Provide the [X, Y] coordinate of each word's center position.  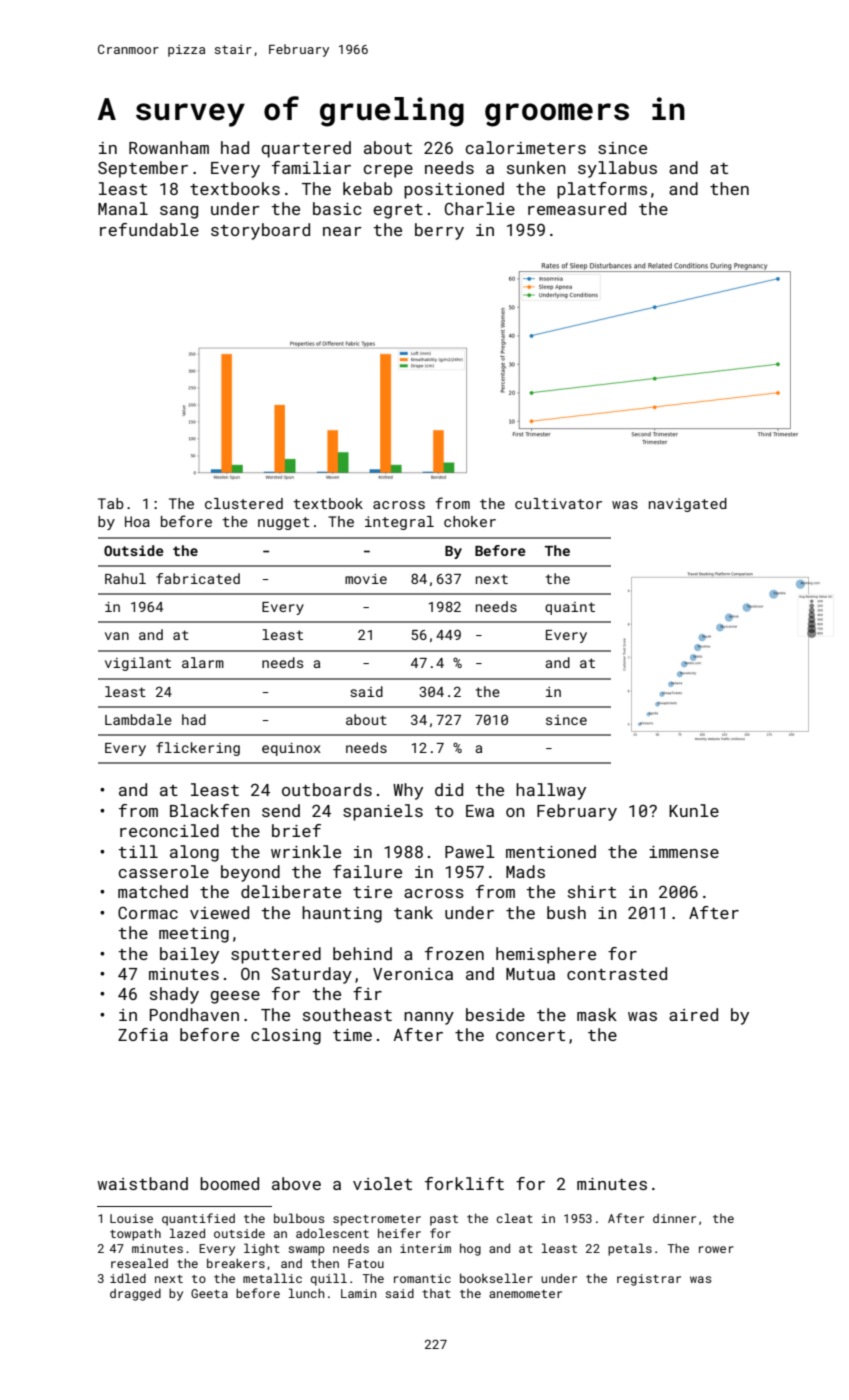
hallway [551, 791]
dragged [135, 1295]
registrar [649, 1280]
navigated [688, 505]
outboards [327, 789]
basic [337, 208]
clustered [244, 503]
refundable [149, 229]
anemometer [525, 1294]
